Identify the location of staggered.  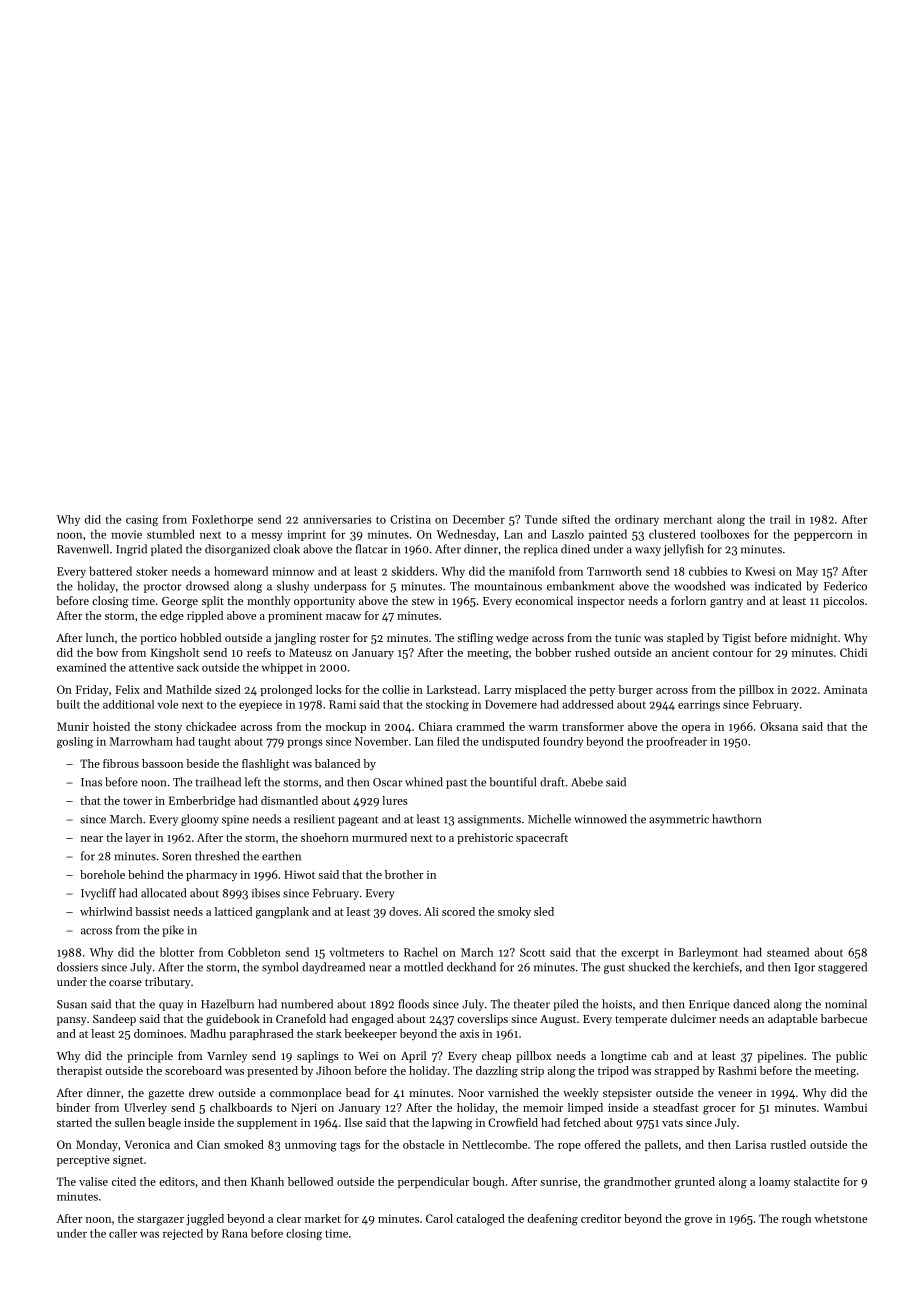
(842, 968).
